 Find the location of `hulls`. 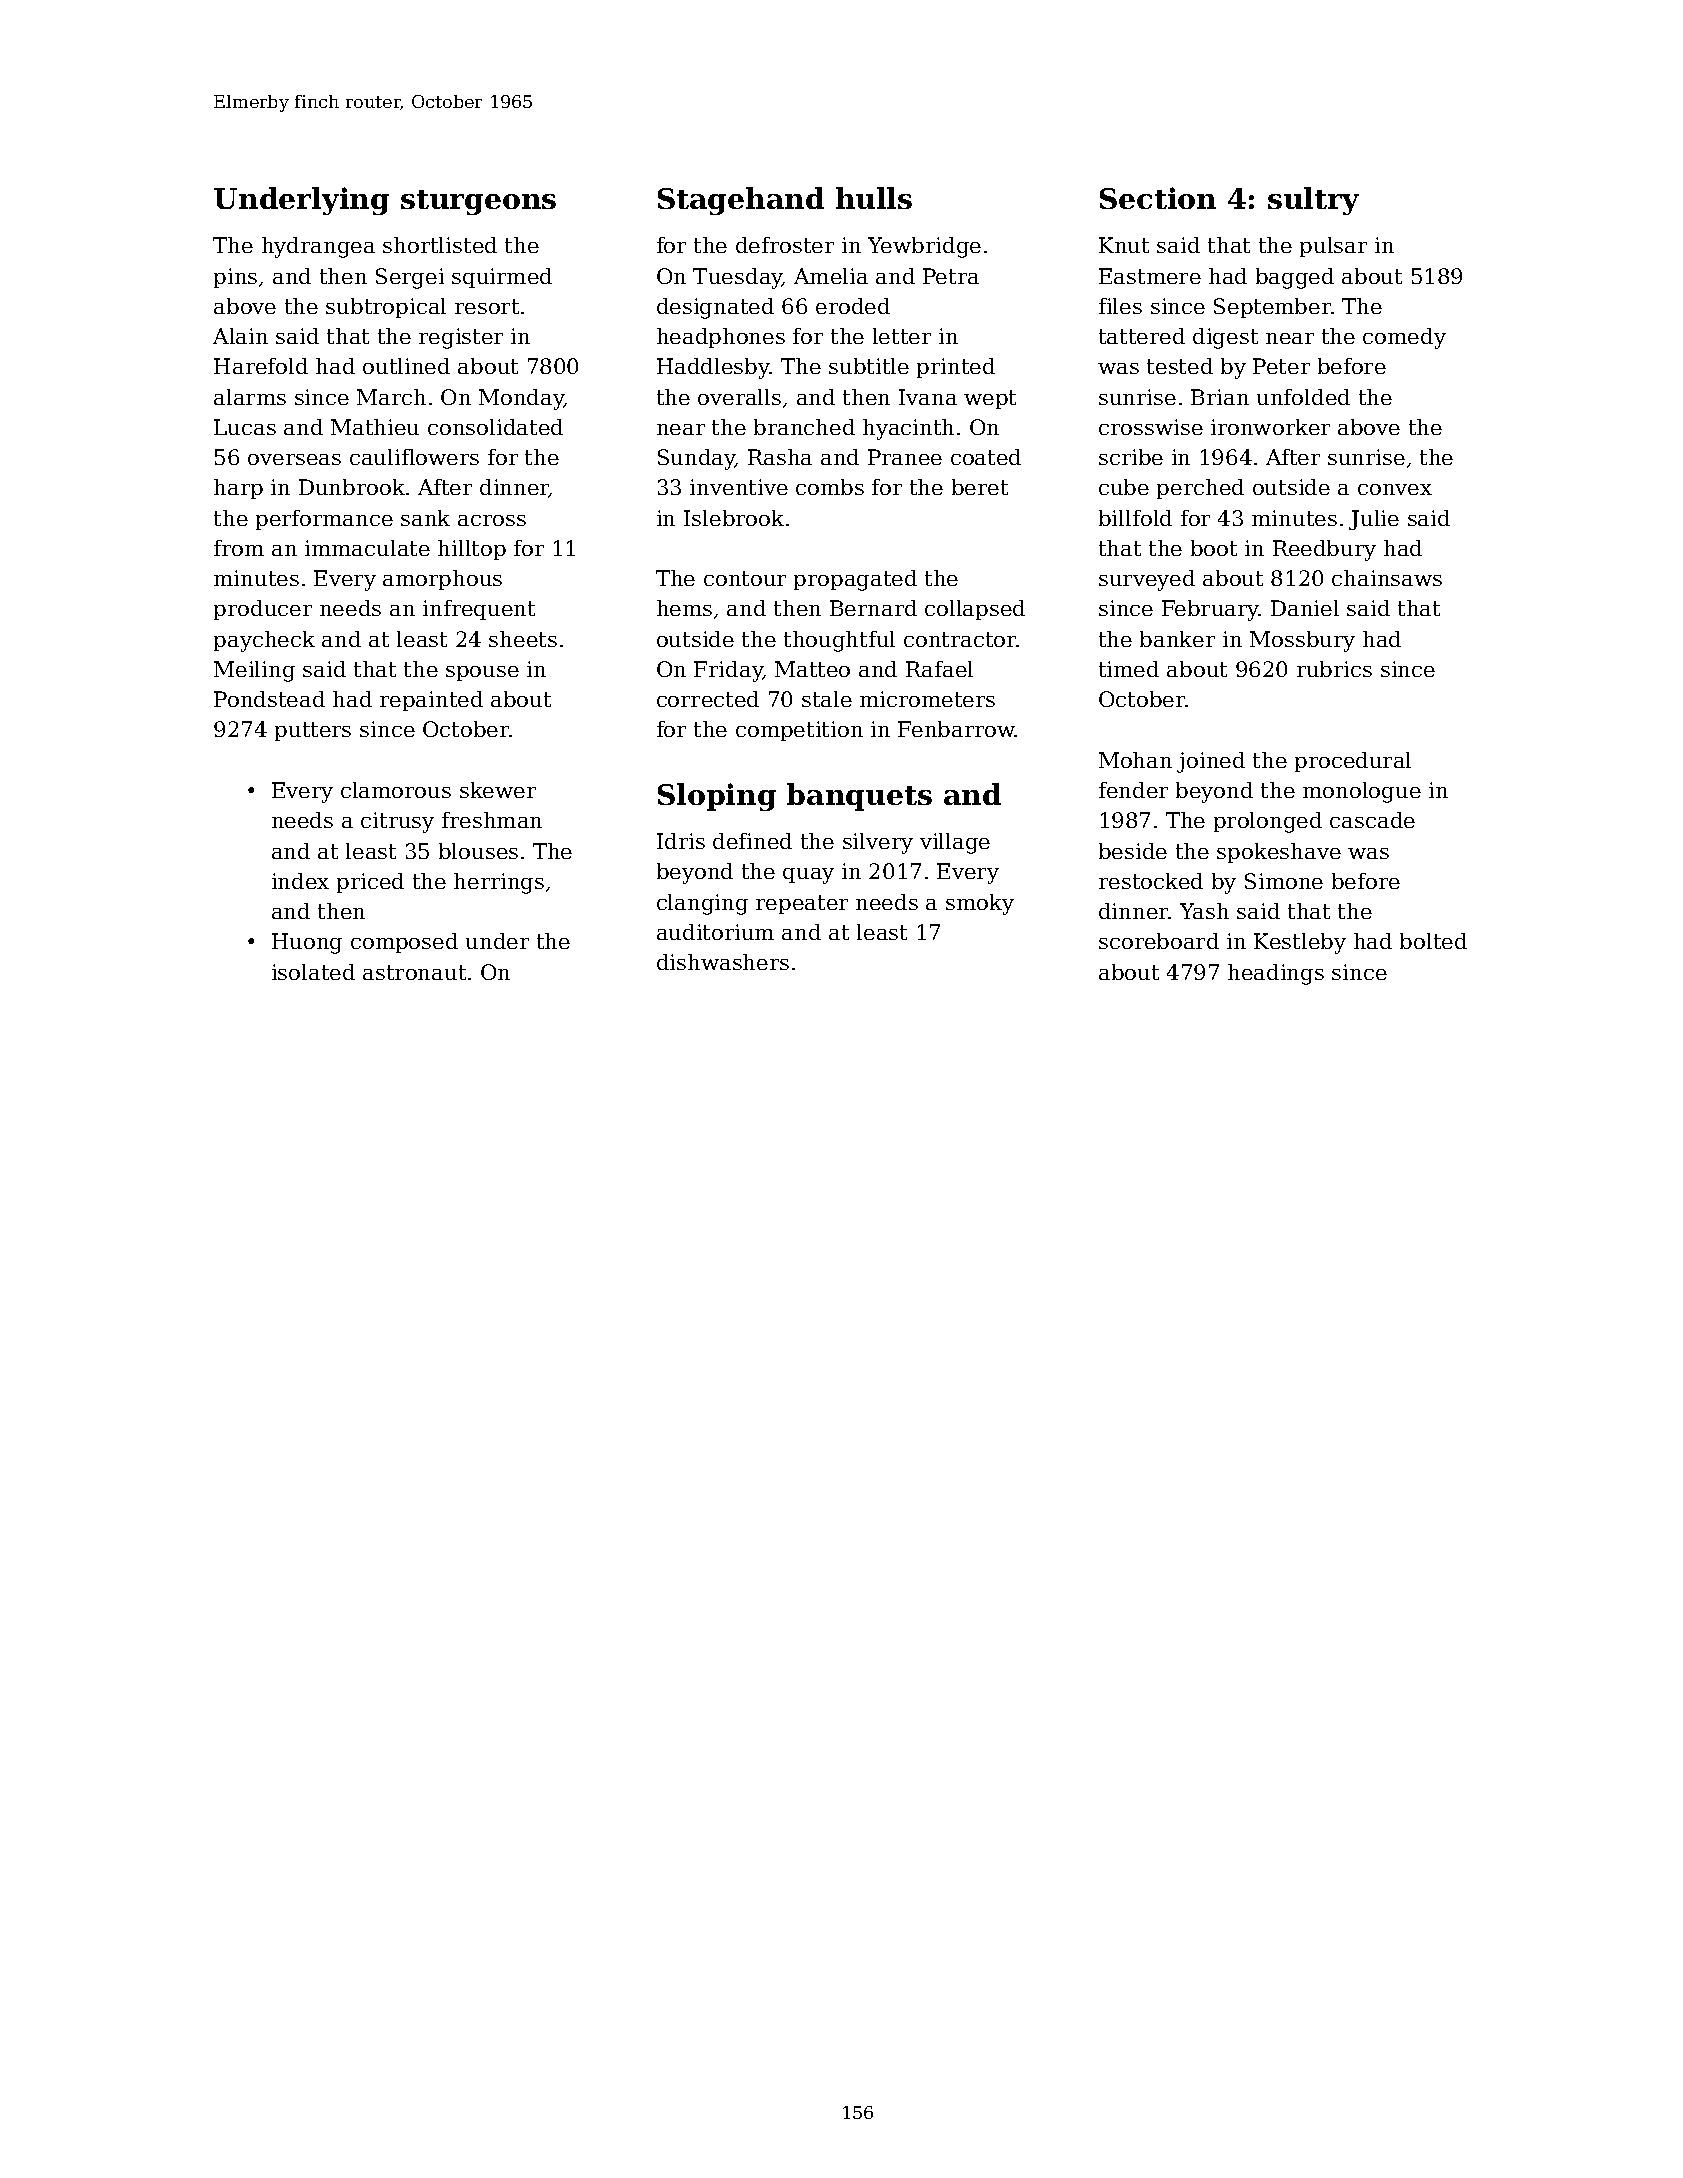

hulls is located at coordinates (874, 198).
